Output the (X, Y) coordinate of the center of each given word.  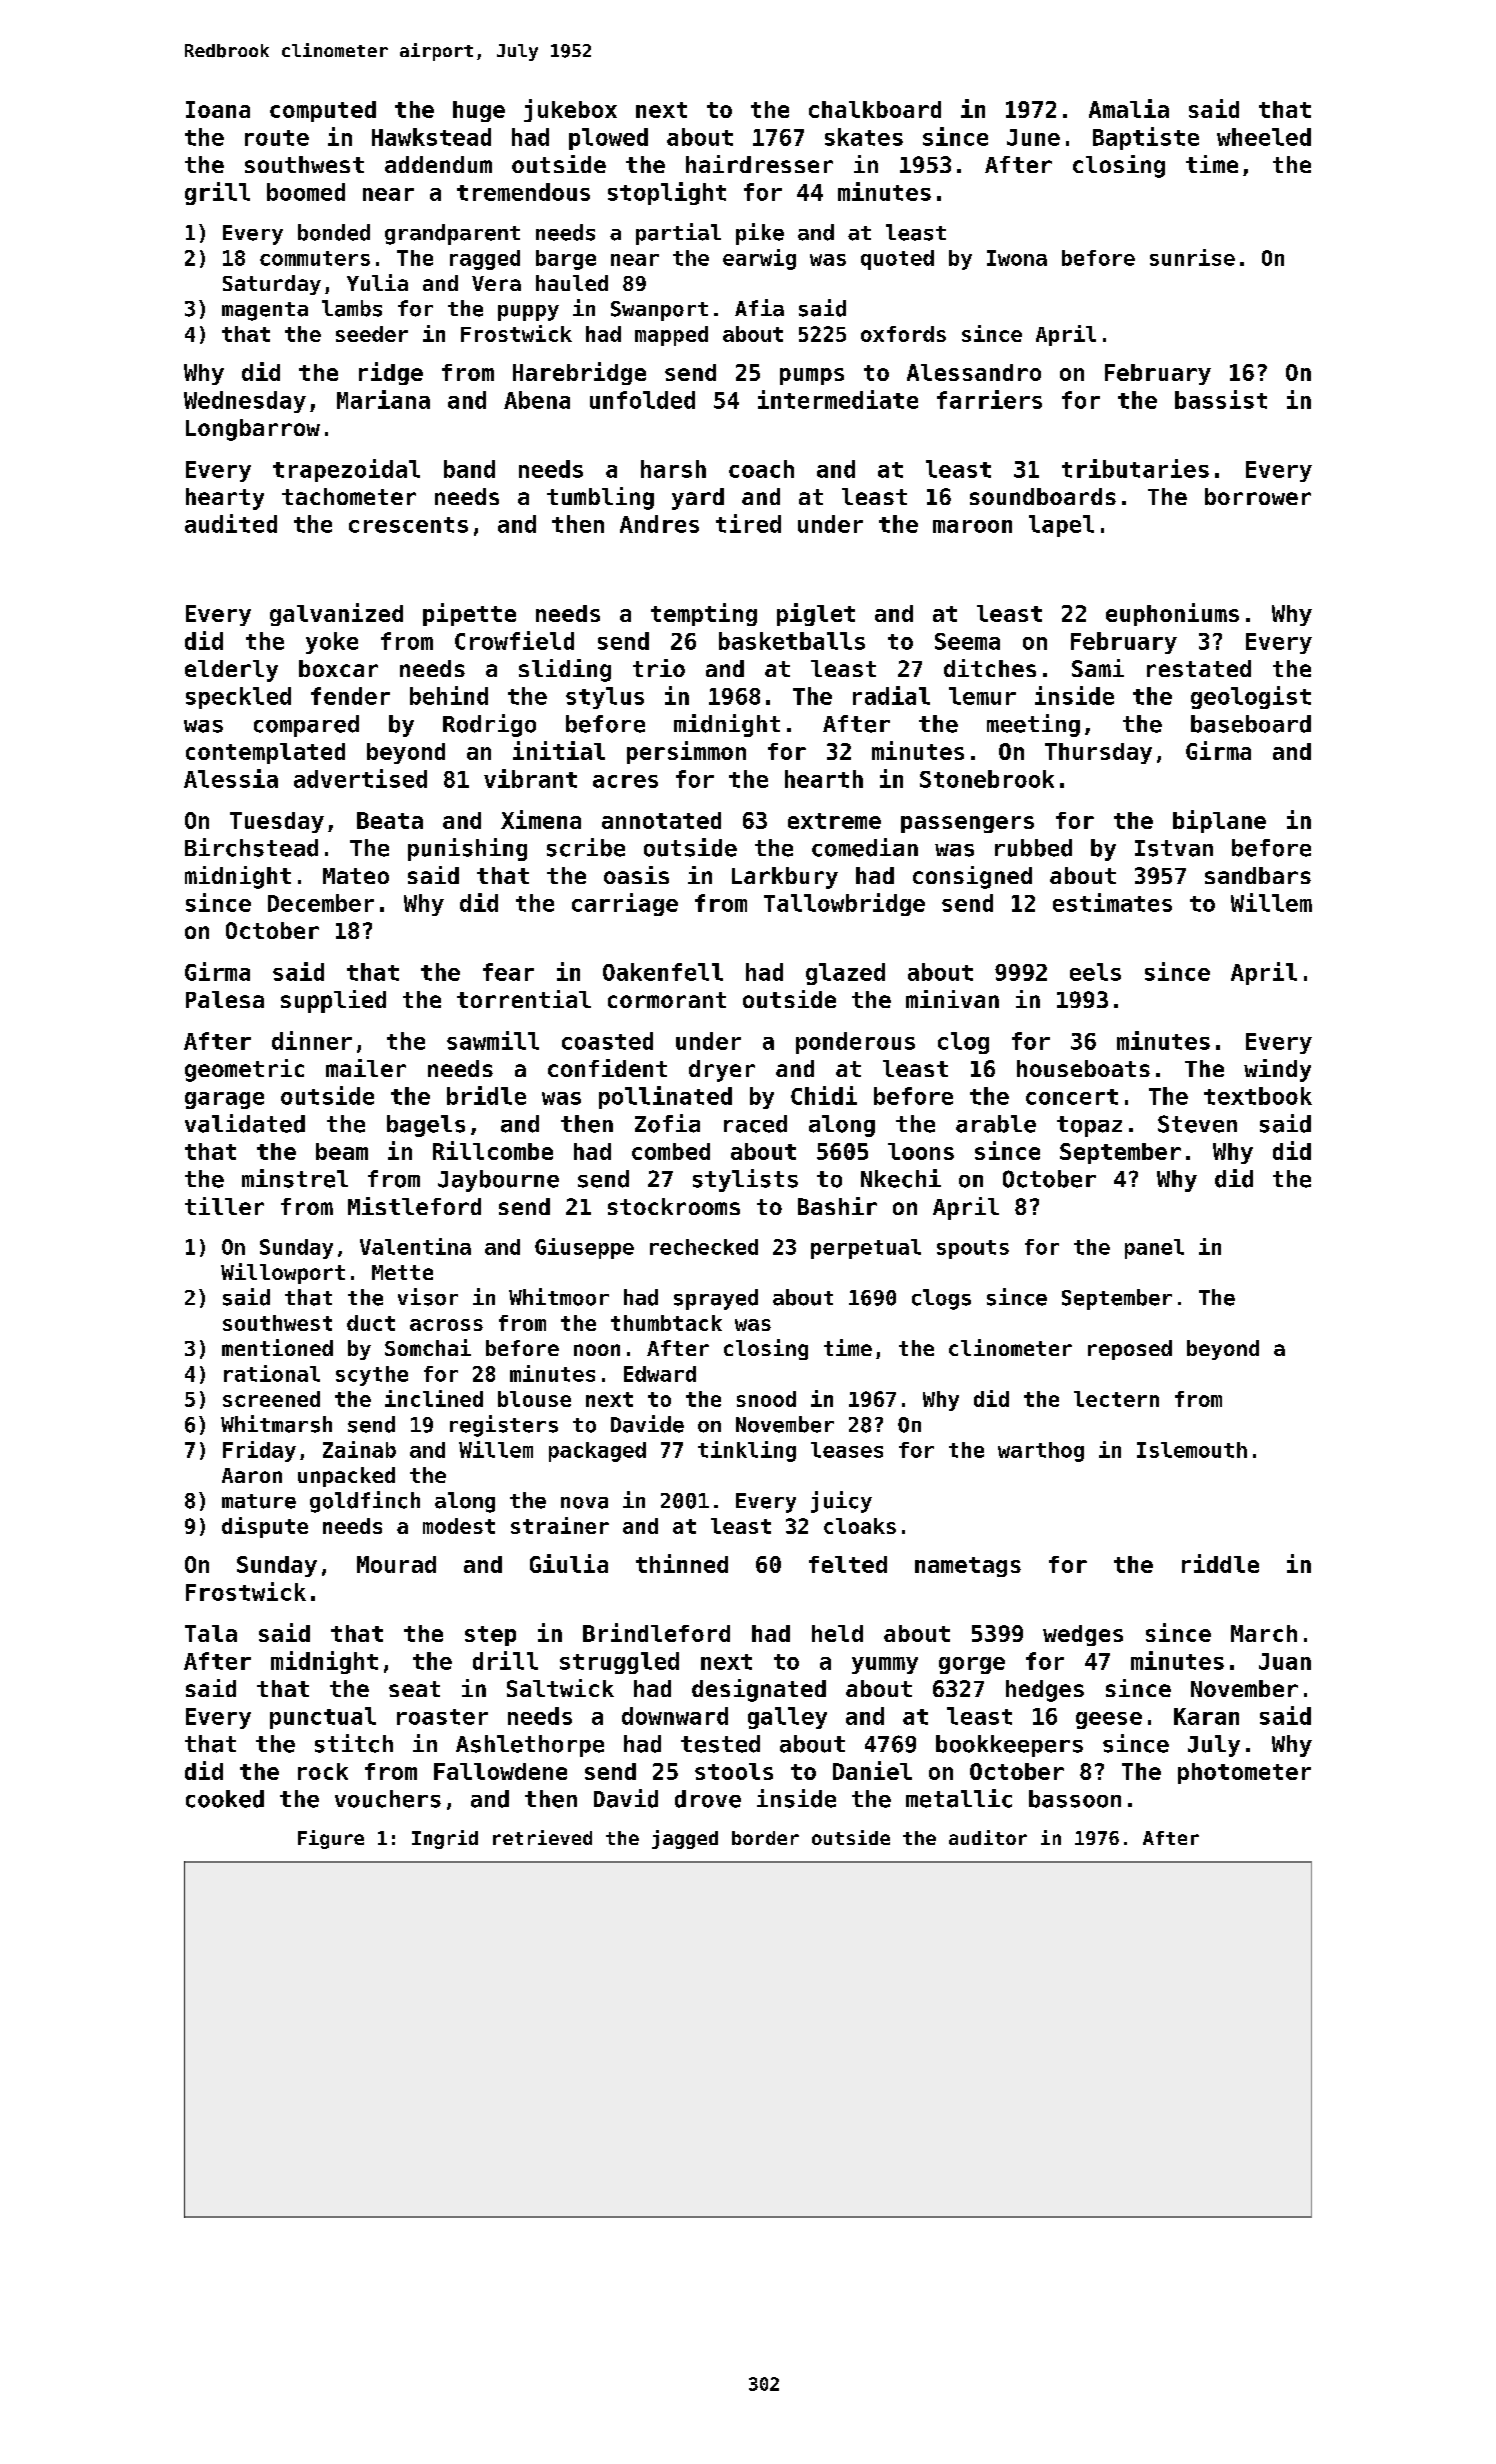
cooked (225, 1799)
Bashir (837, 1206)
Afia (759, 308)
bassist (1221, 399)
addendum (438, 164)
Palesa (225, 999)
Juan (1285, 1661)
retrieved (542, 1837)
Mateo (356, 876)
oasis (636, 875)
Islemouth (1192, 1450)
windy (1277, 1070)
